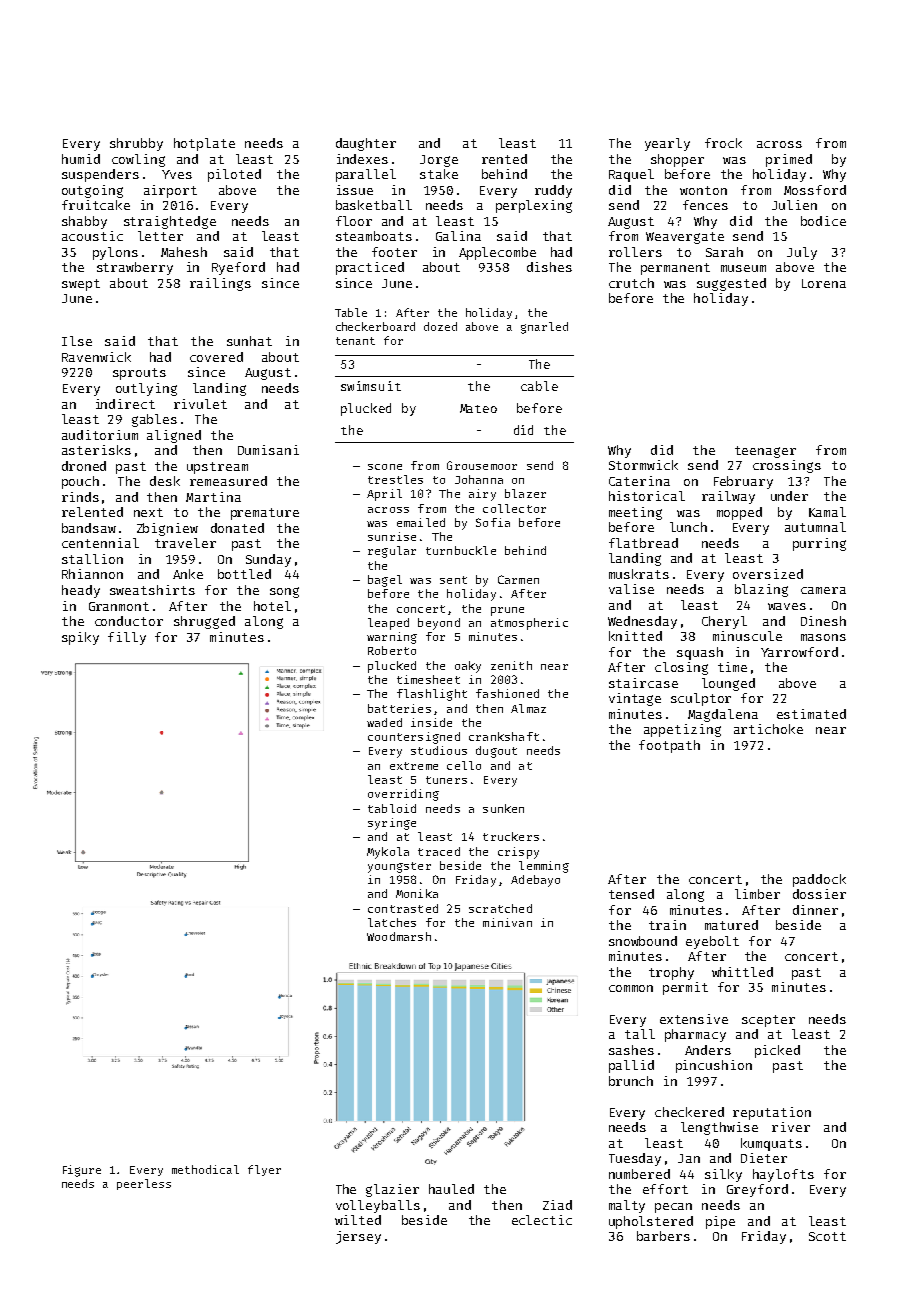  What do you see at coordinates (811, 714) in the page?
I see `estimated` at bounding box center [811, 714].
